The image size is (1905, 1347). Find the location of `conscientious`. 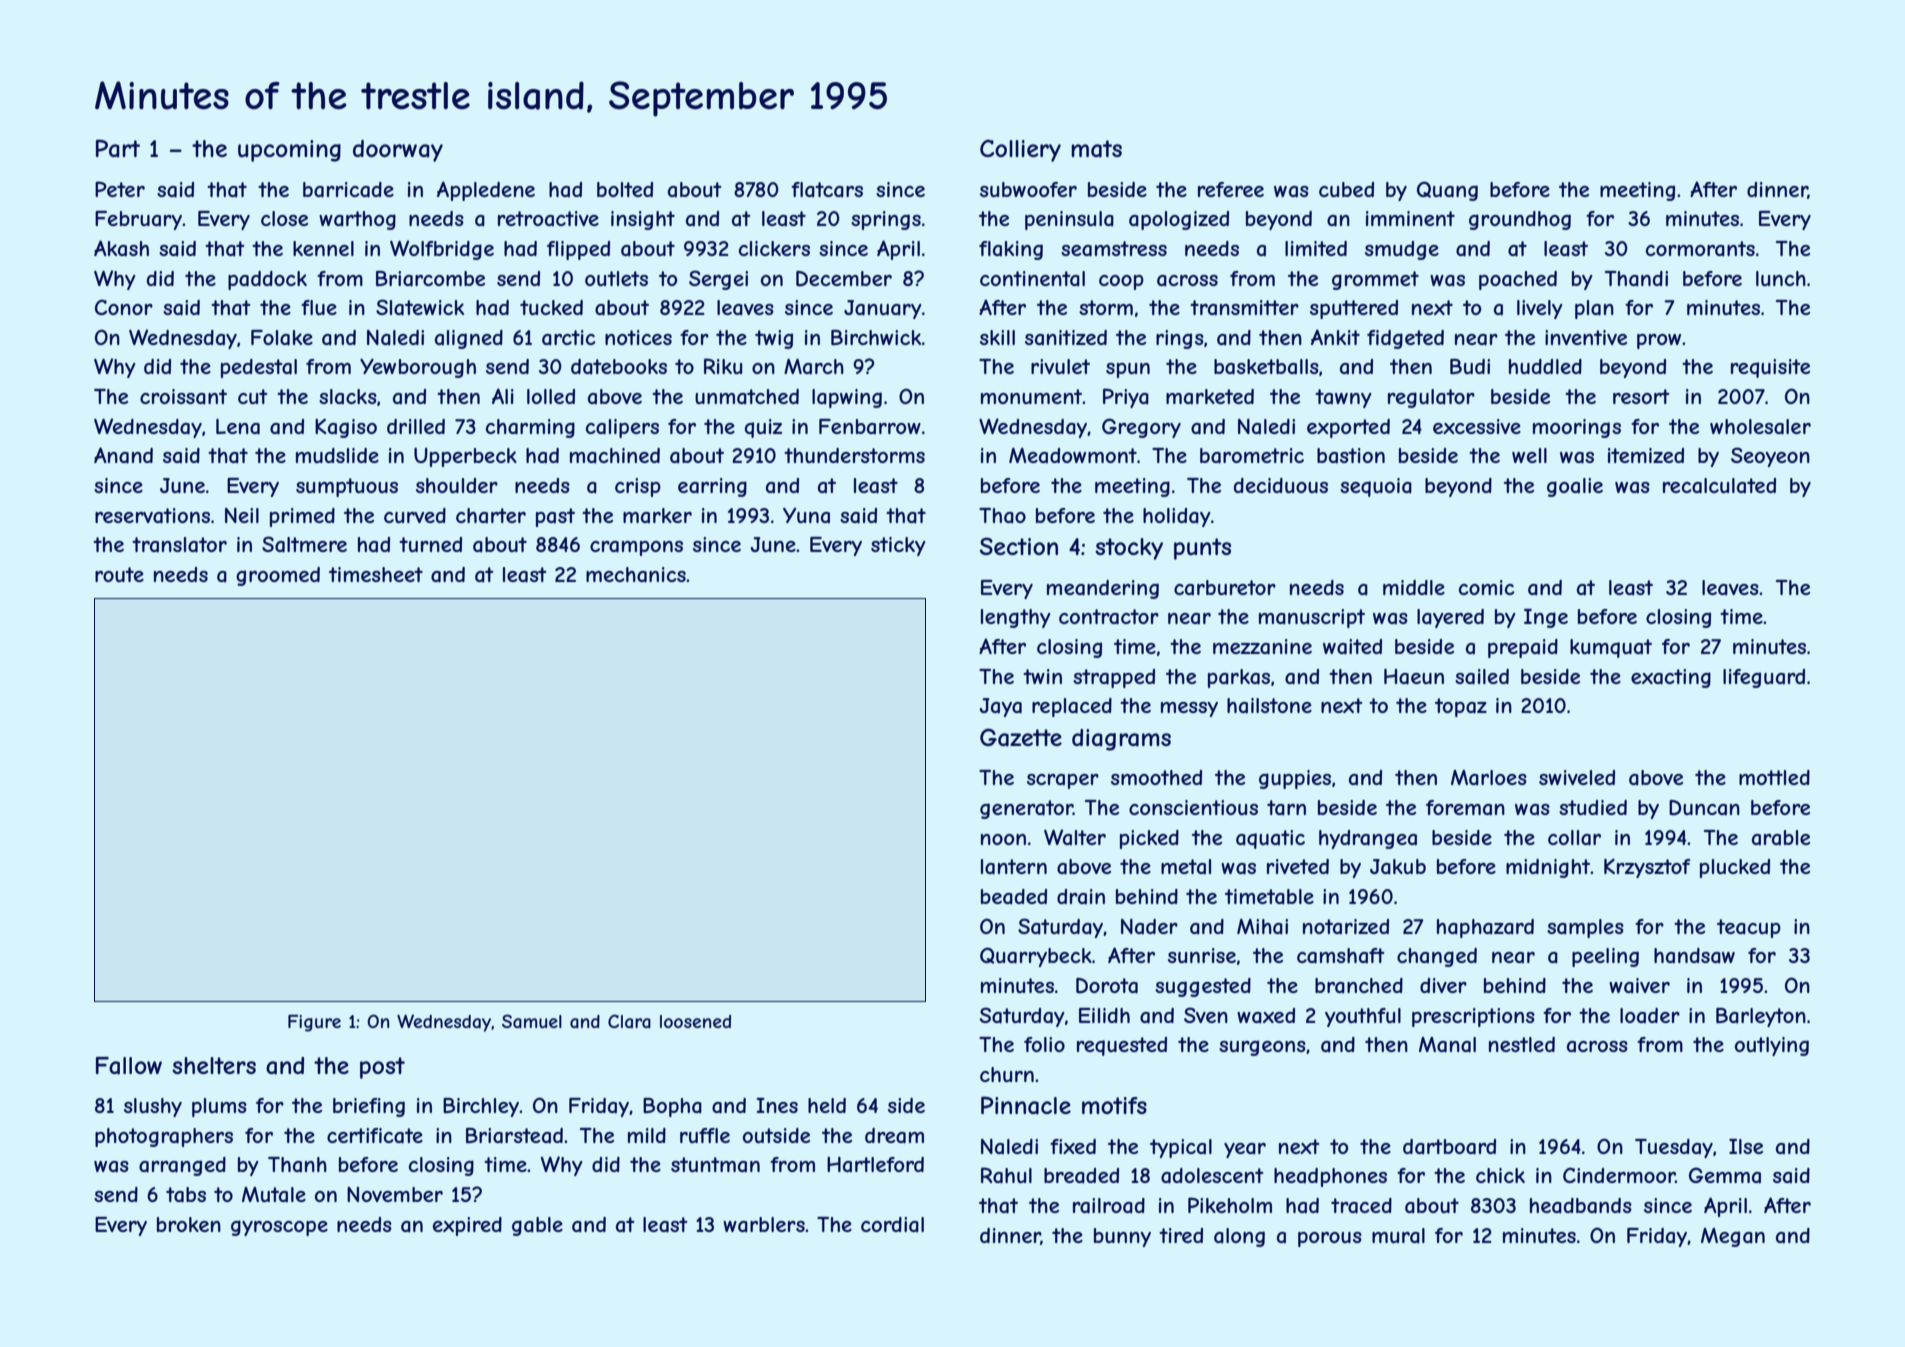

conscientious is located at coordinates (1193, 807).
